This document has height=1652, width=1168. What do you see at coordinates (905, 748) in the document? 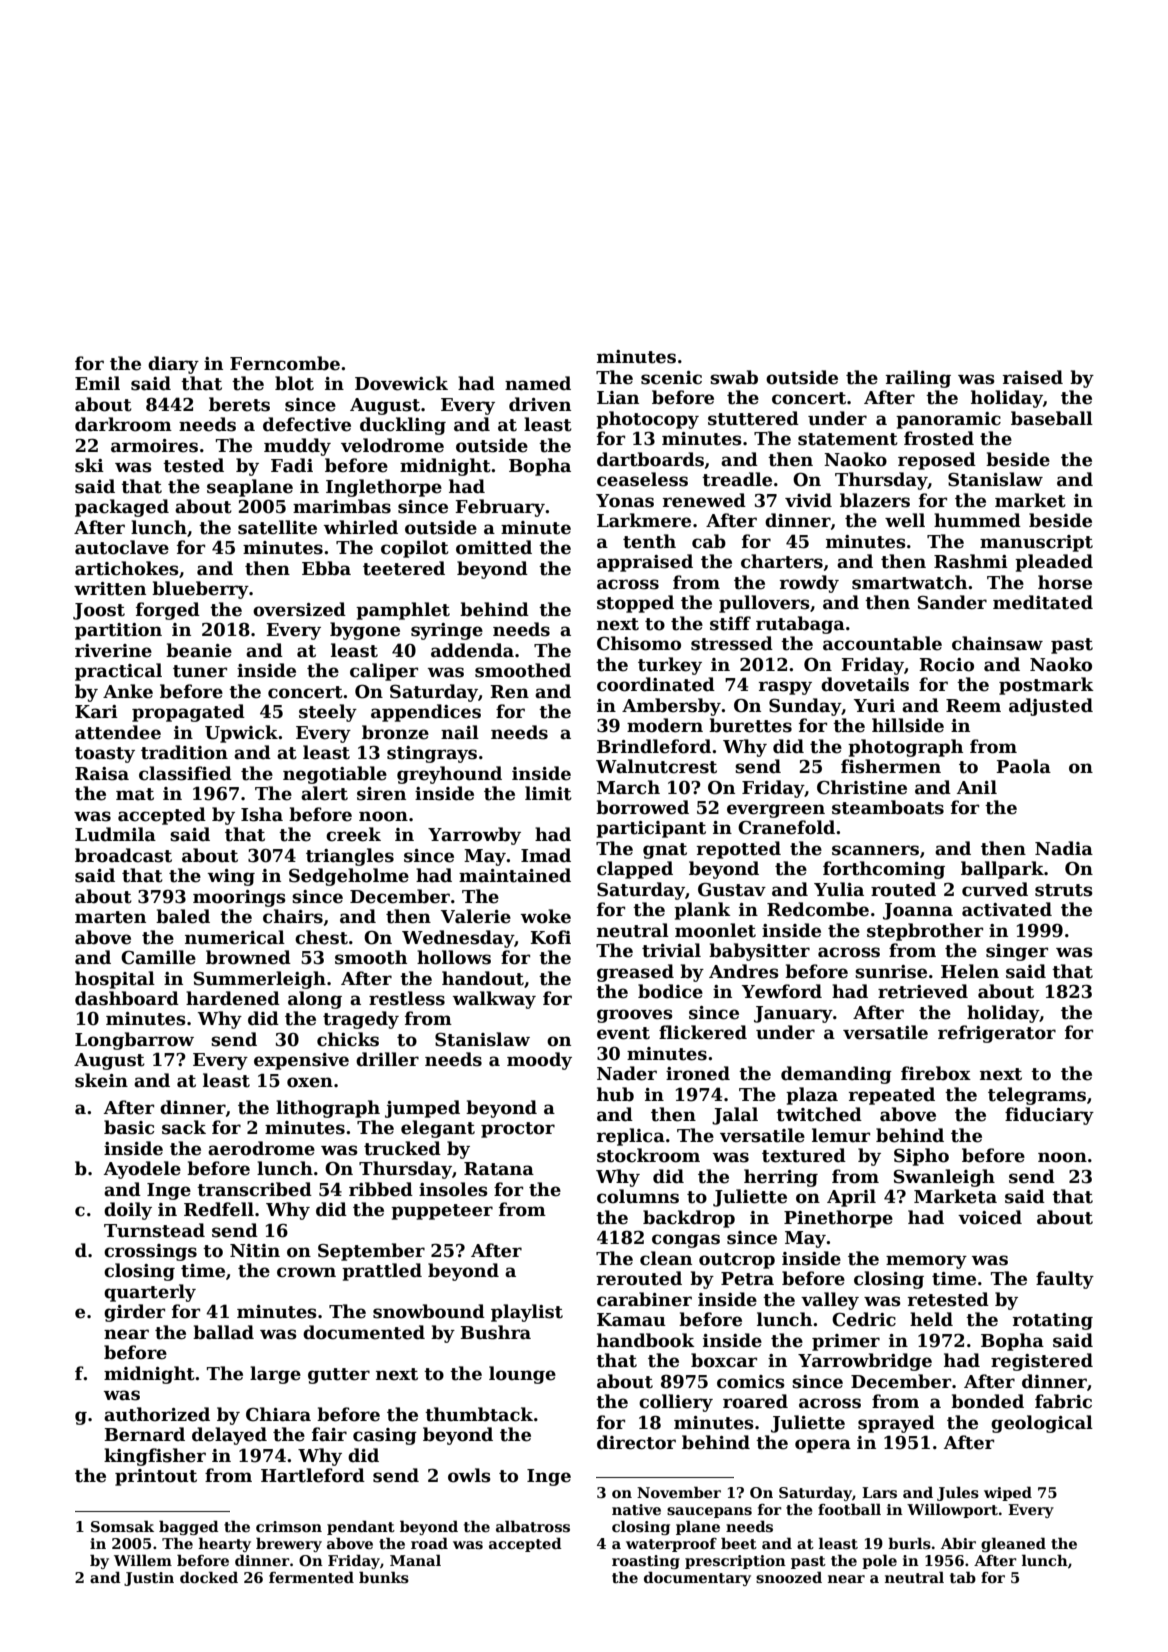
I see `photograph` at bounding box center [905, 748].
